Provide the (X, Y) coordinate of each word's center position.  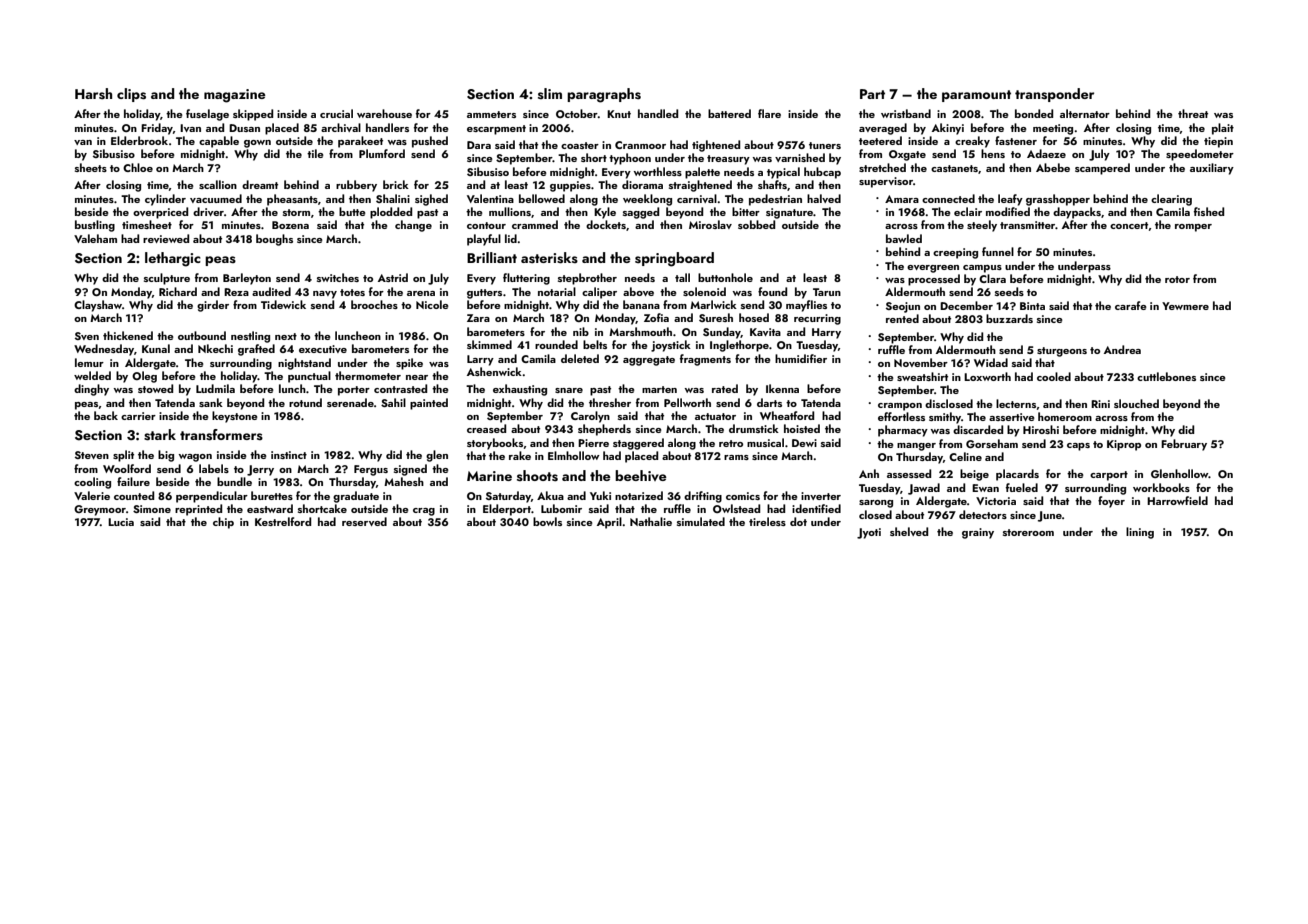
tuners (825, 145)
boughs (274, 240)
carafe (1131, 305)
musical (765, 442)
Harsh (93, 94)
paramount (976, 96)
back (106, 415)
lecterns (1016, 403)
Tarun (827, 292)
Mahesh (404, 481)
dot (798, 521)
